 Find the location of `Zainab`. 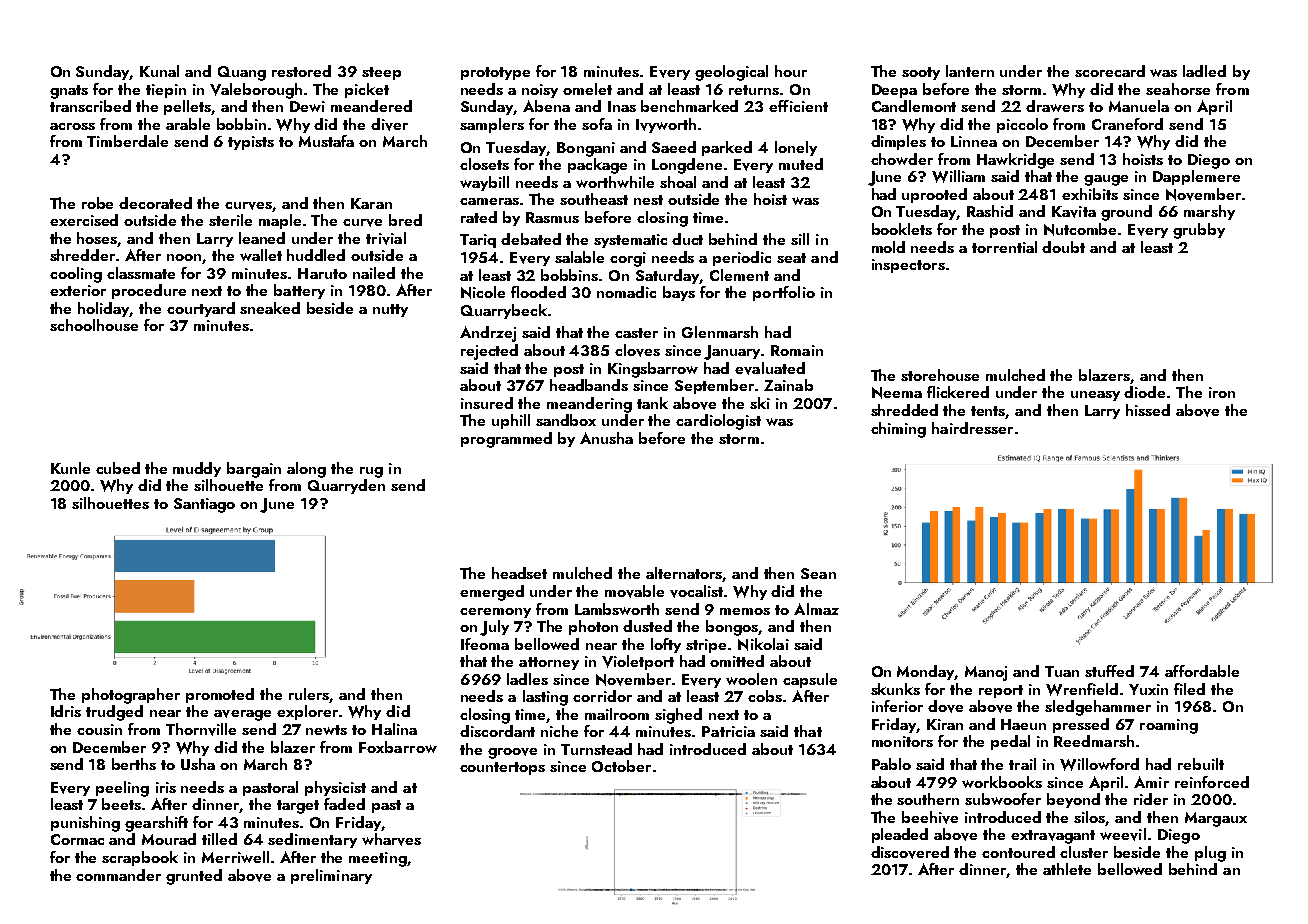

Zainab is located at coordinates (788, 385).
